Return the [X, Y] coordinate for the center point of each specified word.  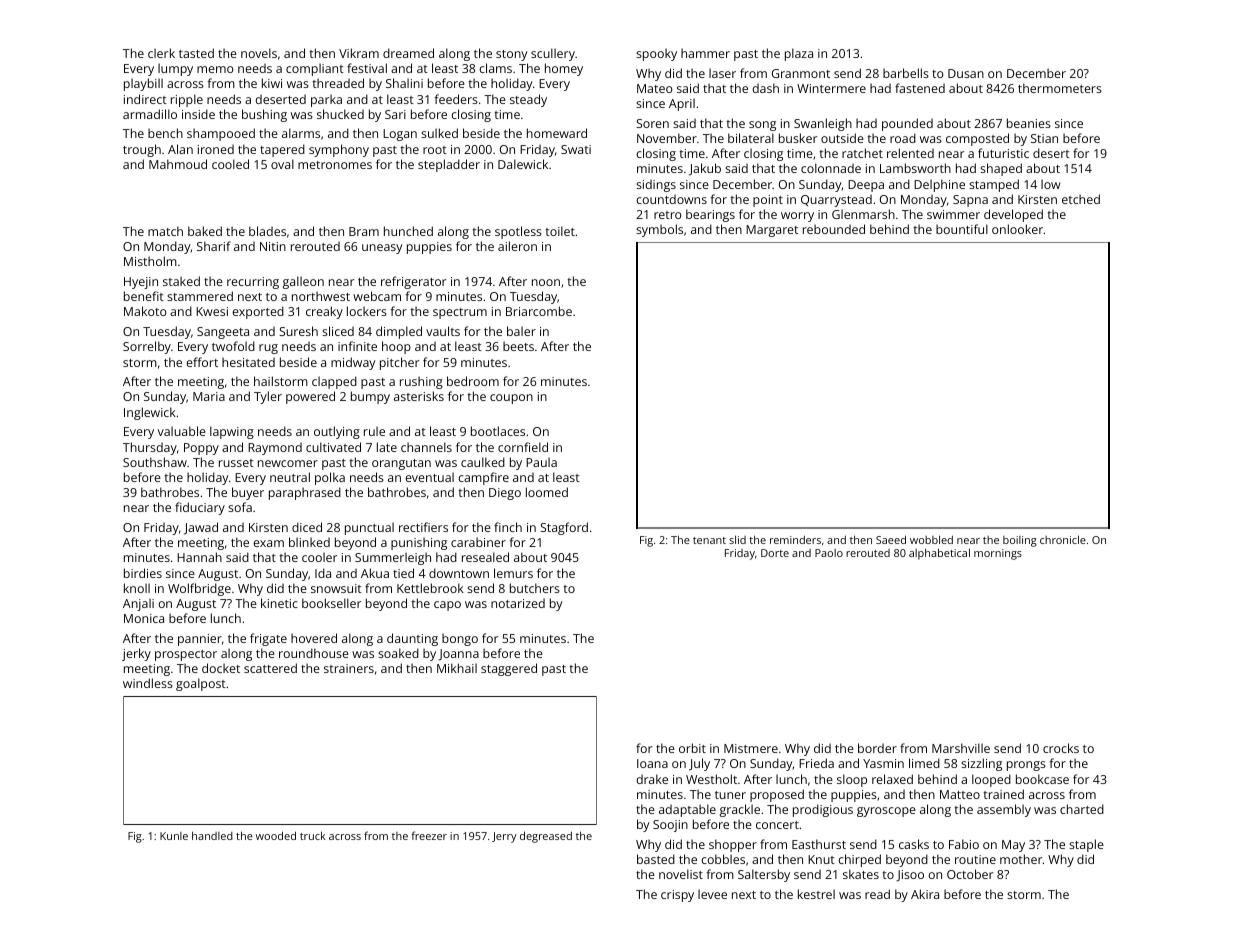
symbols [659, 230]
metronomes [335, 165]
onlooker [1018, 229]
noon [546, 282]
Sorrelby [147, 347]
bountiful [962, 229]
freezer [429, 835]
